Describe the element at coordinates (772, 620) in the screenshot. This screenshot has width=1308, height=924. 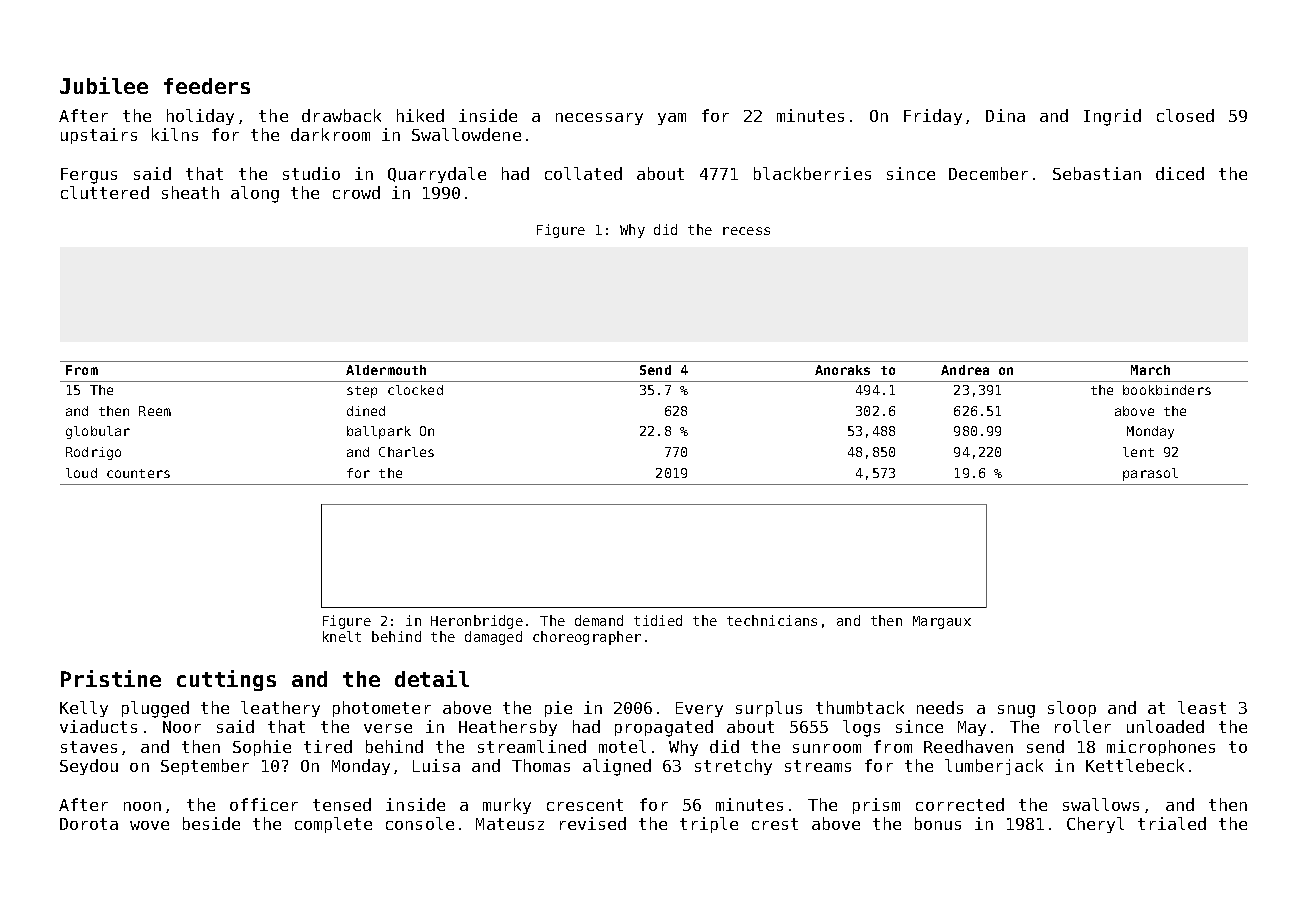
I see `technicians` at that location.
